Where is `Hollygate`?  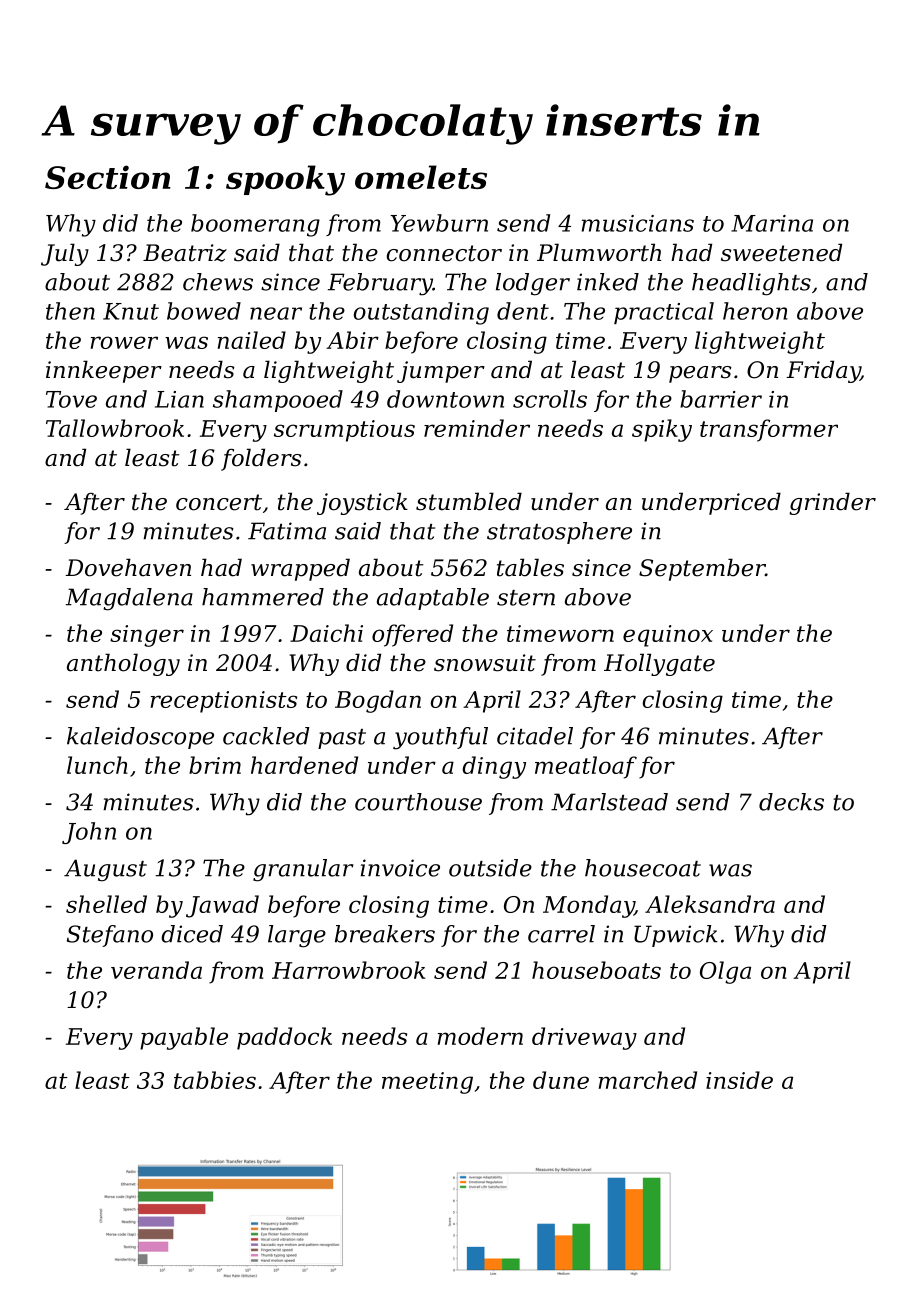
Hollygate is located at coordinates (659, 664).
